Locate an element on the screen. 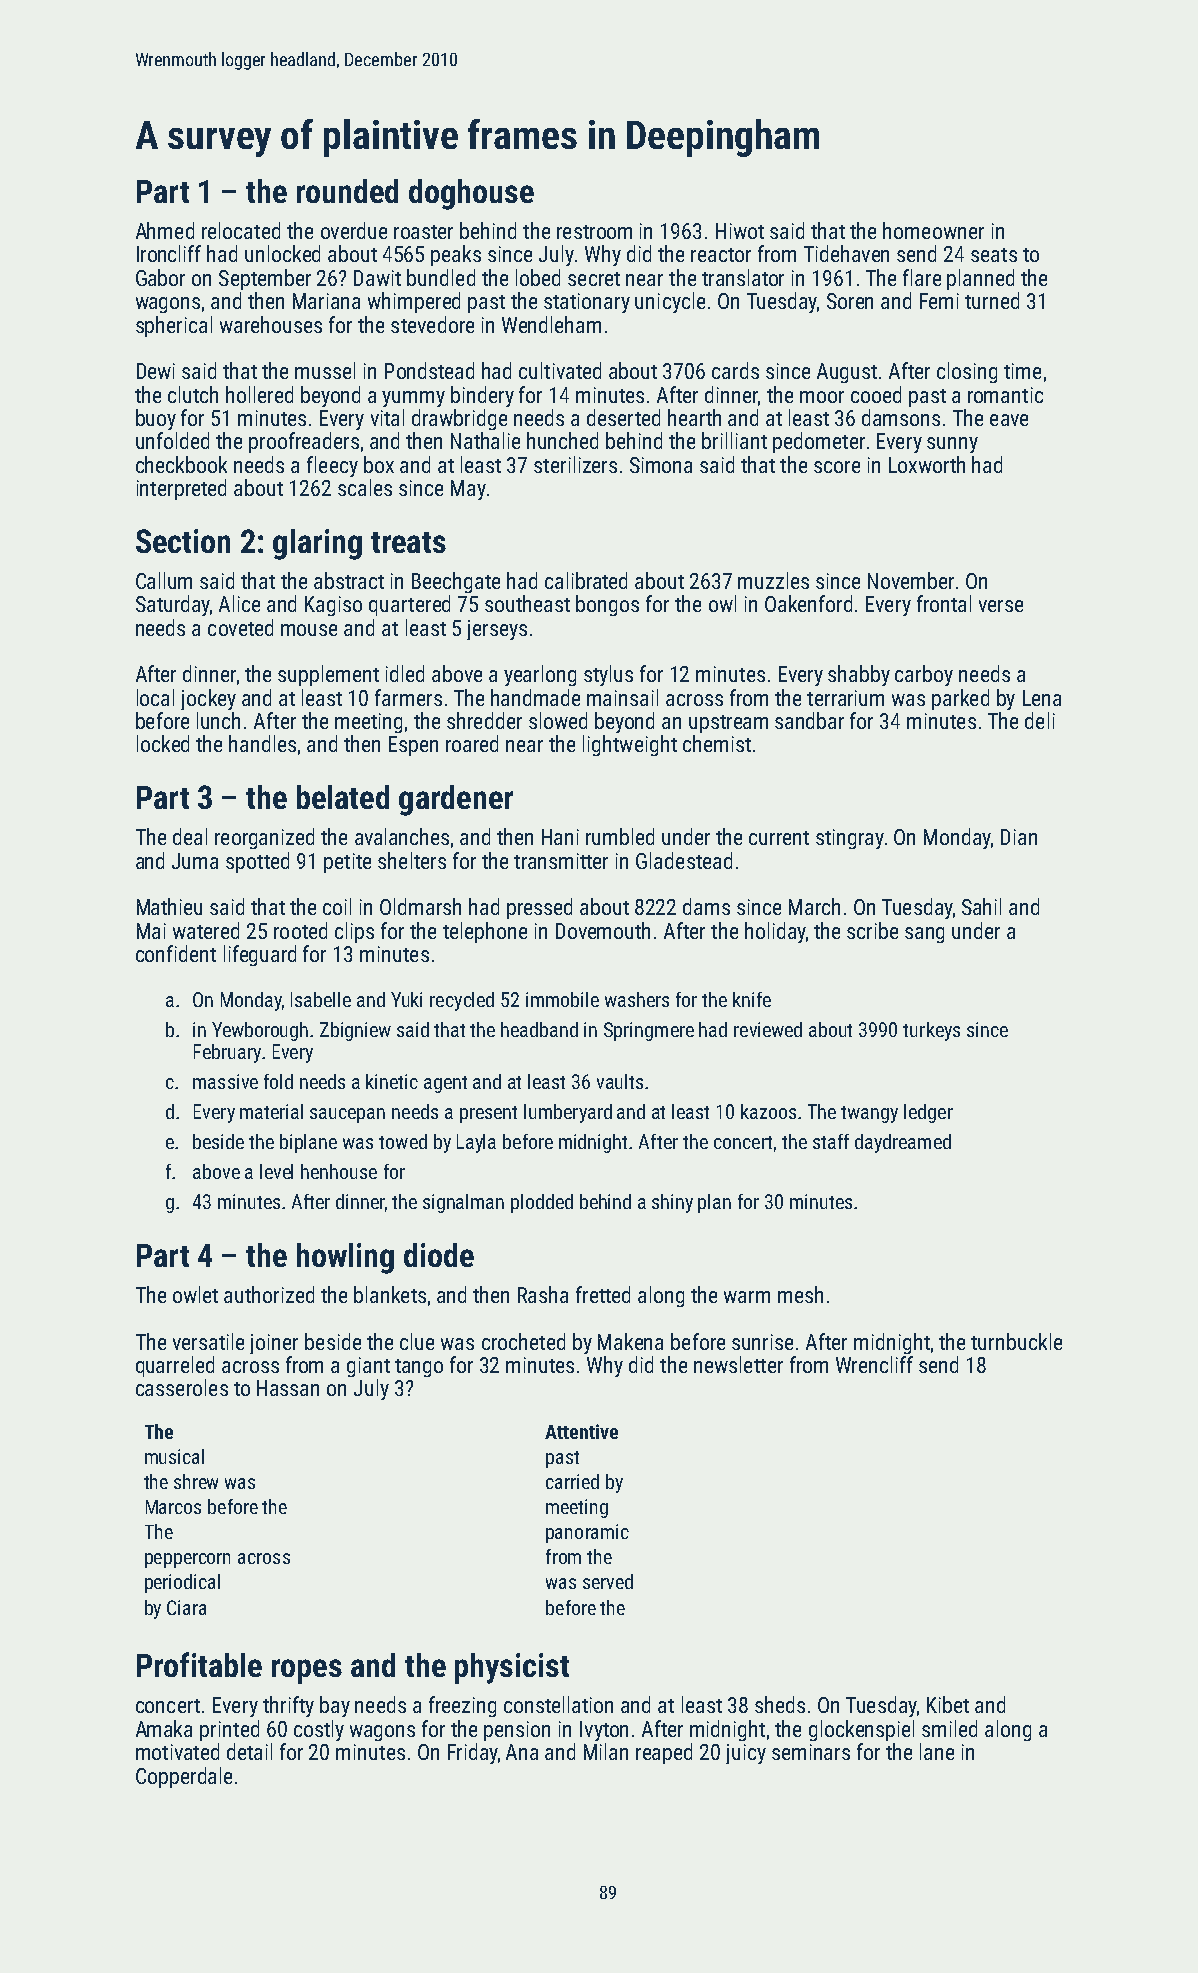  homeowner is located at coordinates (933, 230).
